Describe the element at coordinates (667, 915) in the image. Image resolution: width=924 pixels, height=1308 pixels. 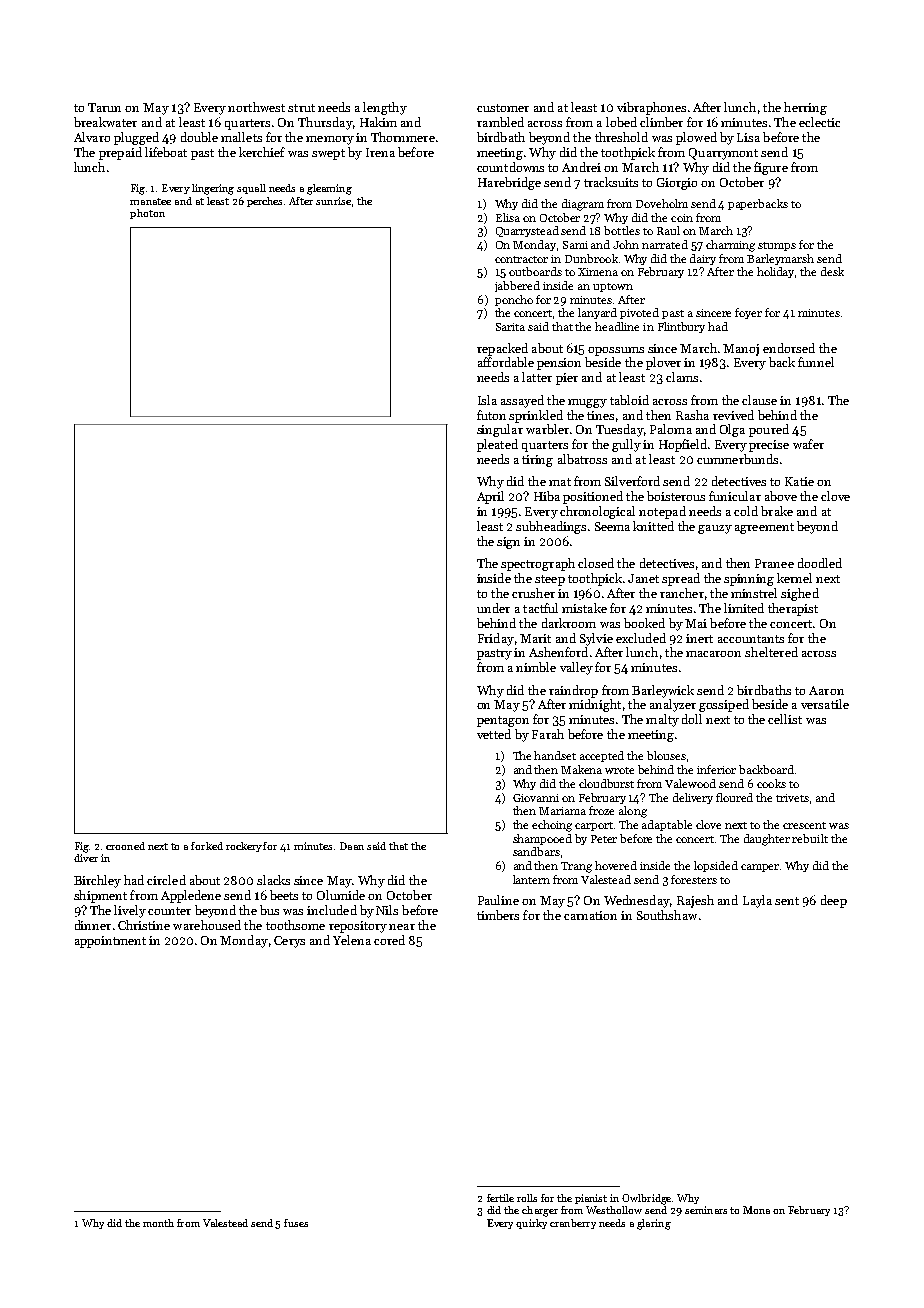
I see `Southshaw` at that location.
